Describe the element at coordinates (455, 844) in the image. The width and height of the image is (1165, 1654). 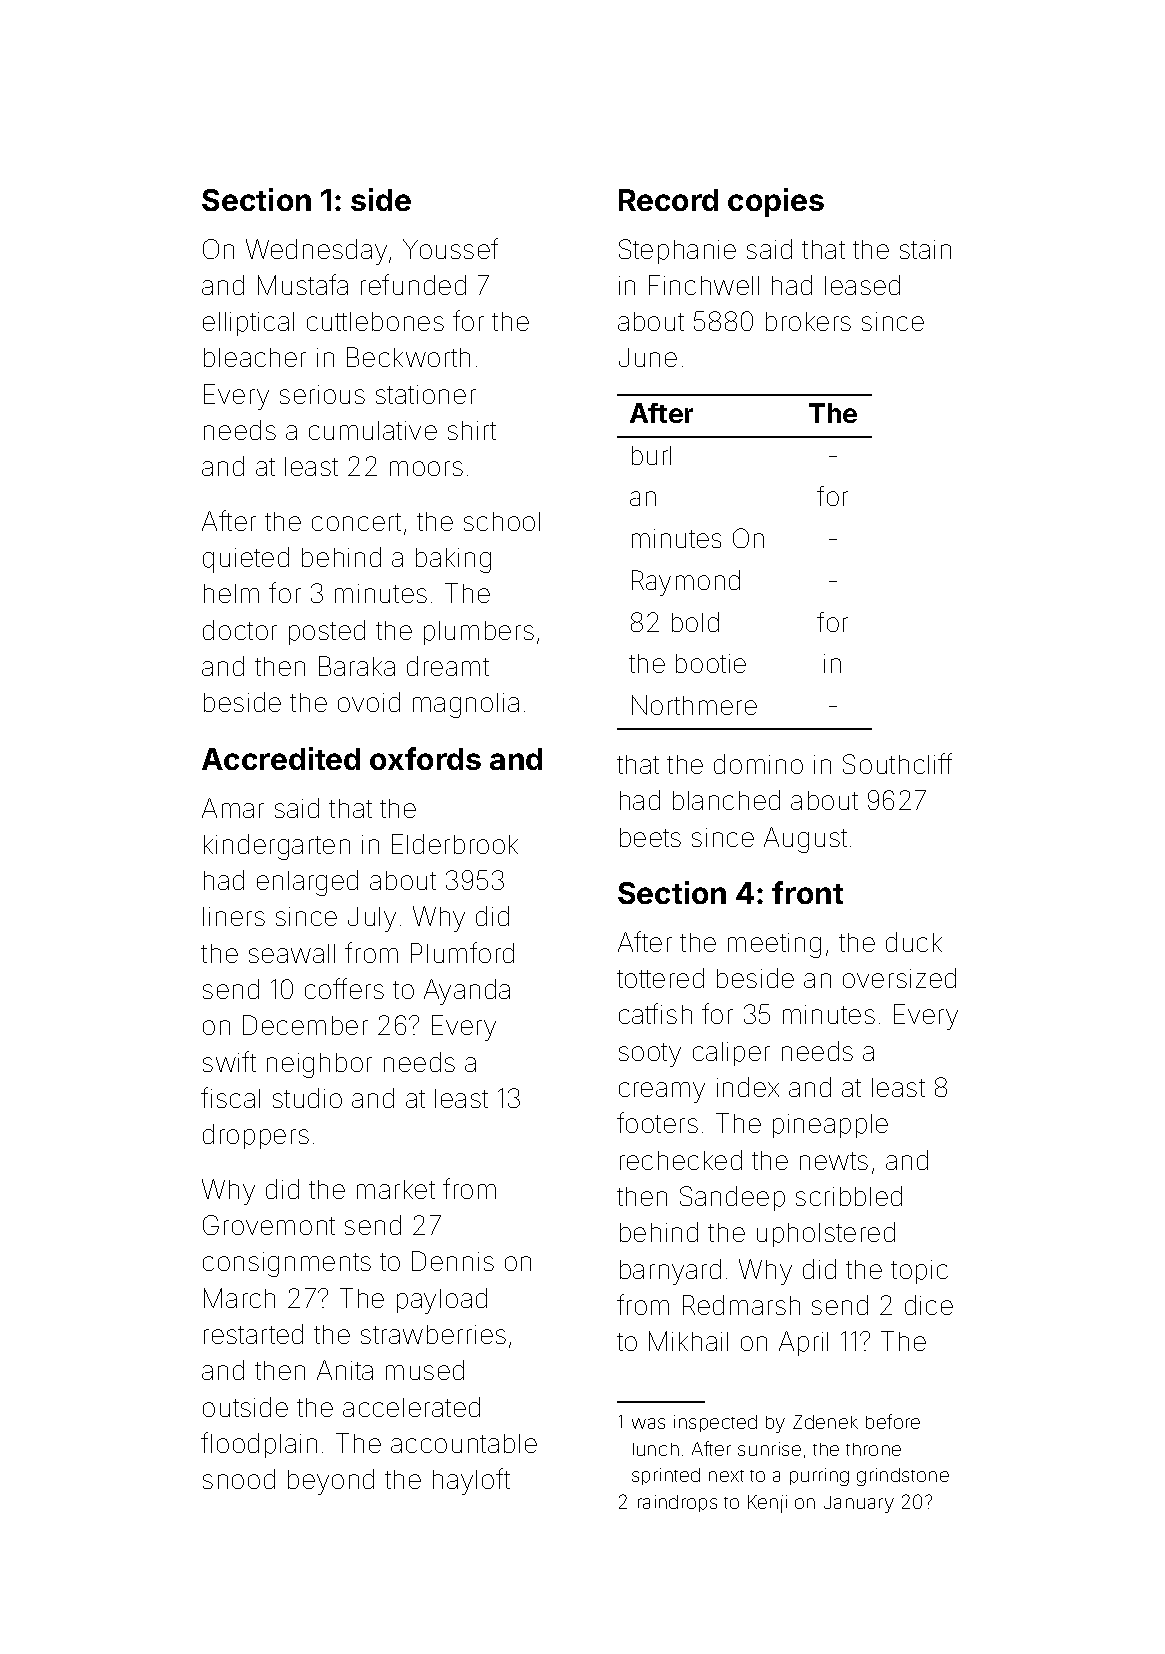
I see `Elderbrook` at that location.
